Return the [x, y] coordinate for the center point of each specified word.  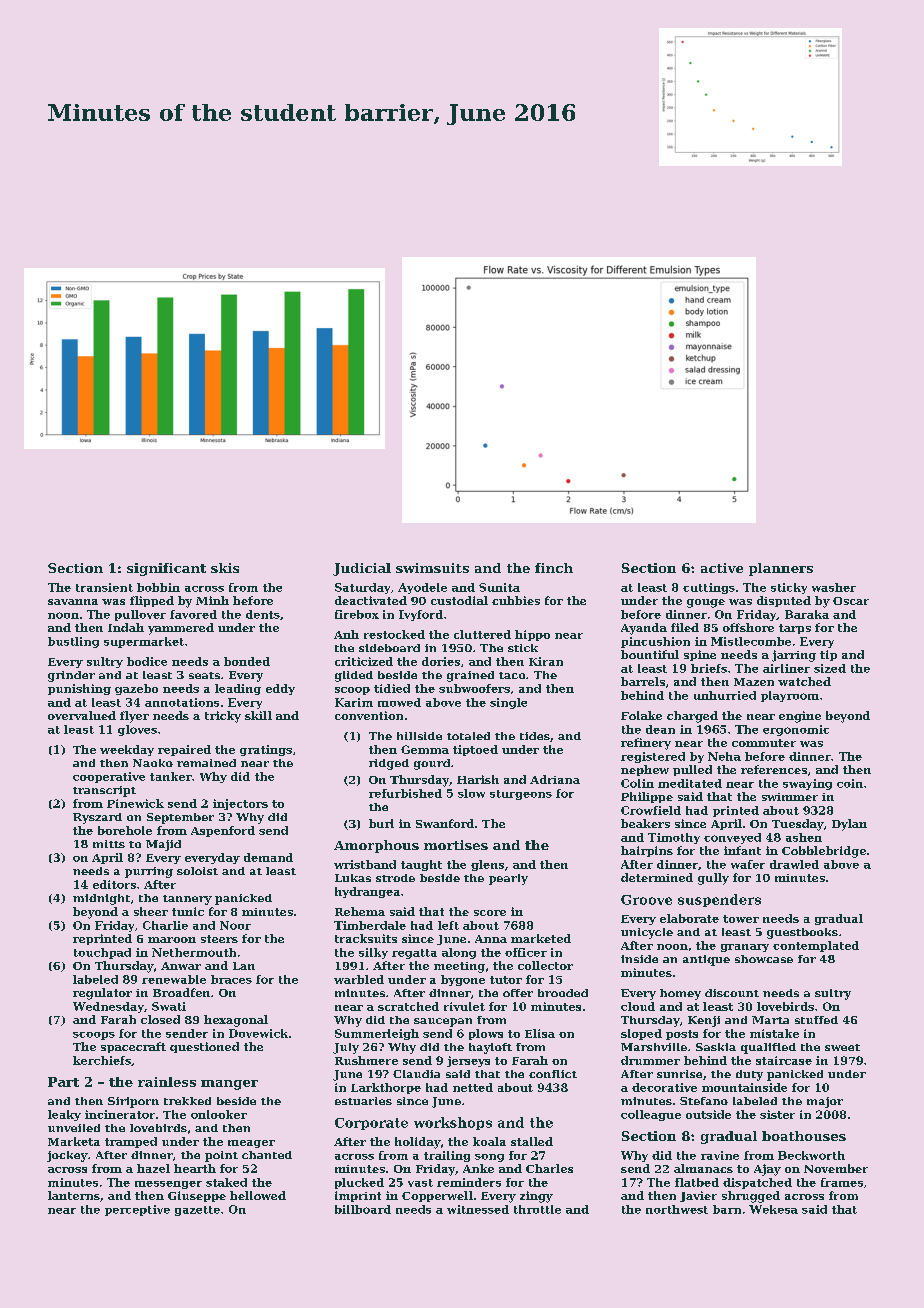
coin [850, 783]
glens [487, 865]
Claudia [416, 1074]
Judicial [362, 569]
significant [166, 569]
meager [251, 1144]
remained [206, 763]
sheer [151, 911]
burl [381, 823]
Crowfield [651, 810]
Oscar [851, 601]
